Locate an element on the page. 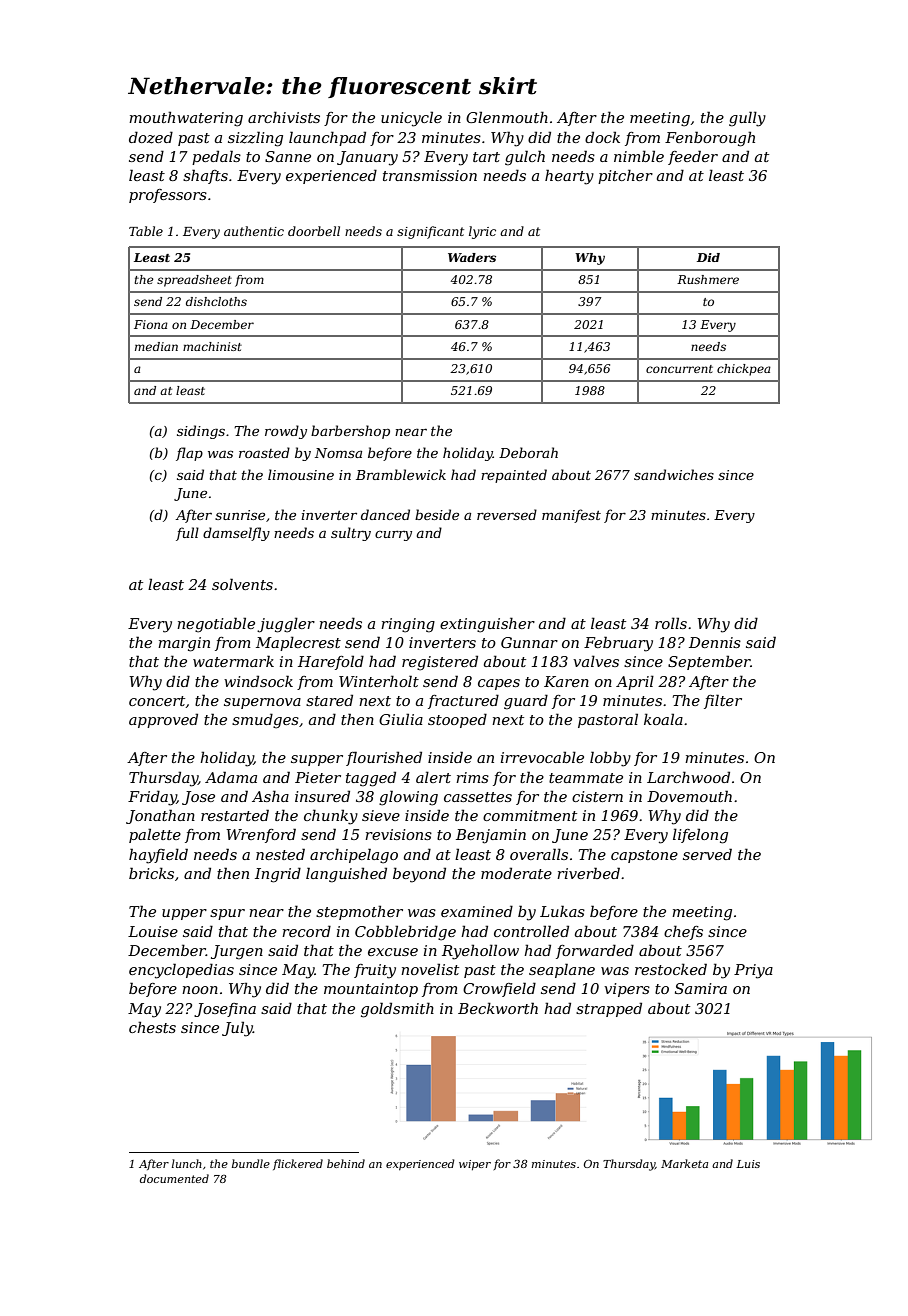 Image resolution: width=908 pixels, height=1316 pixels. wiper is located at coordinates (475, 1165).
